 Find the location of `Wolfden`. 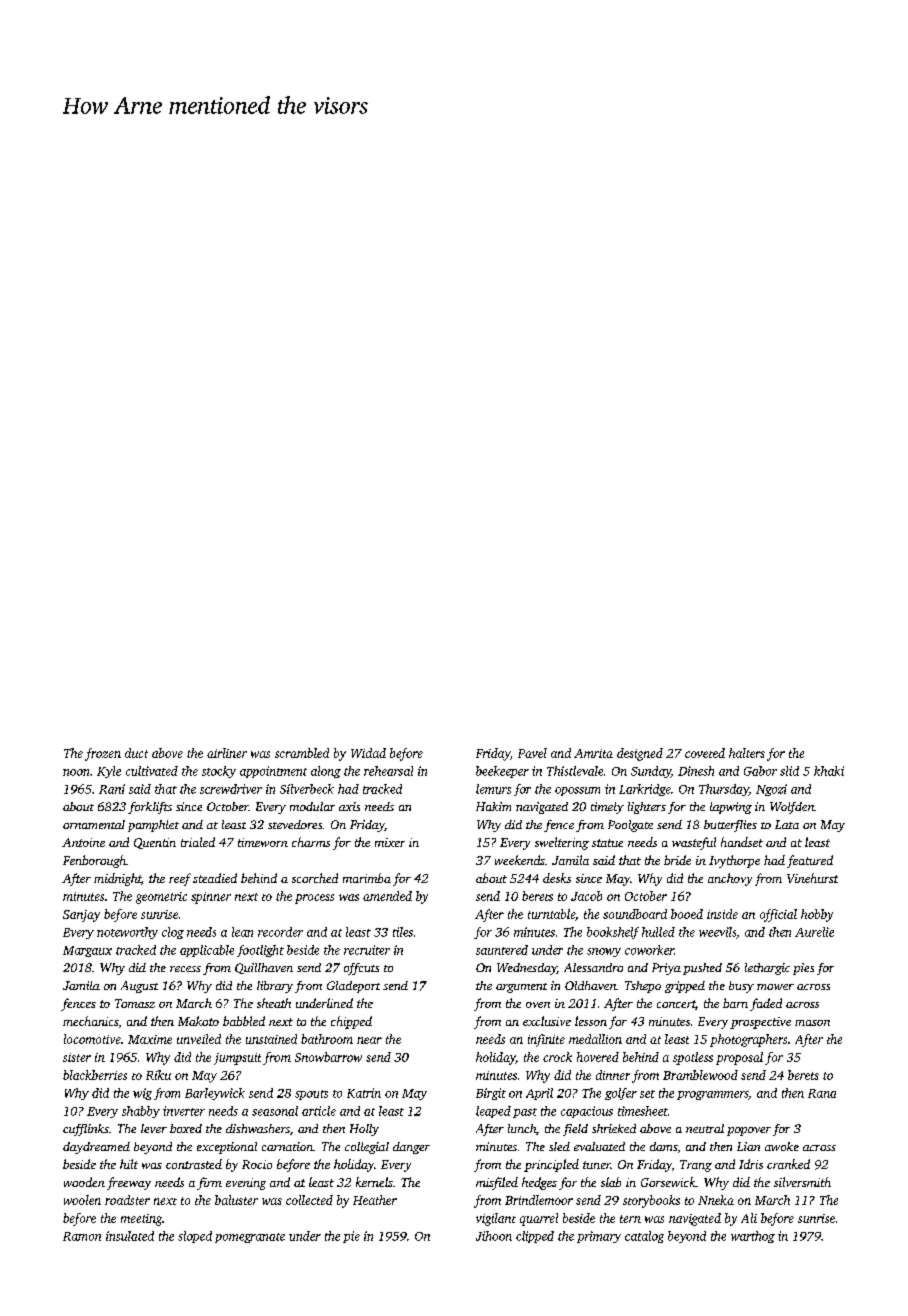

Wolfden is located at coordinates (792, 808).
